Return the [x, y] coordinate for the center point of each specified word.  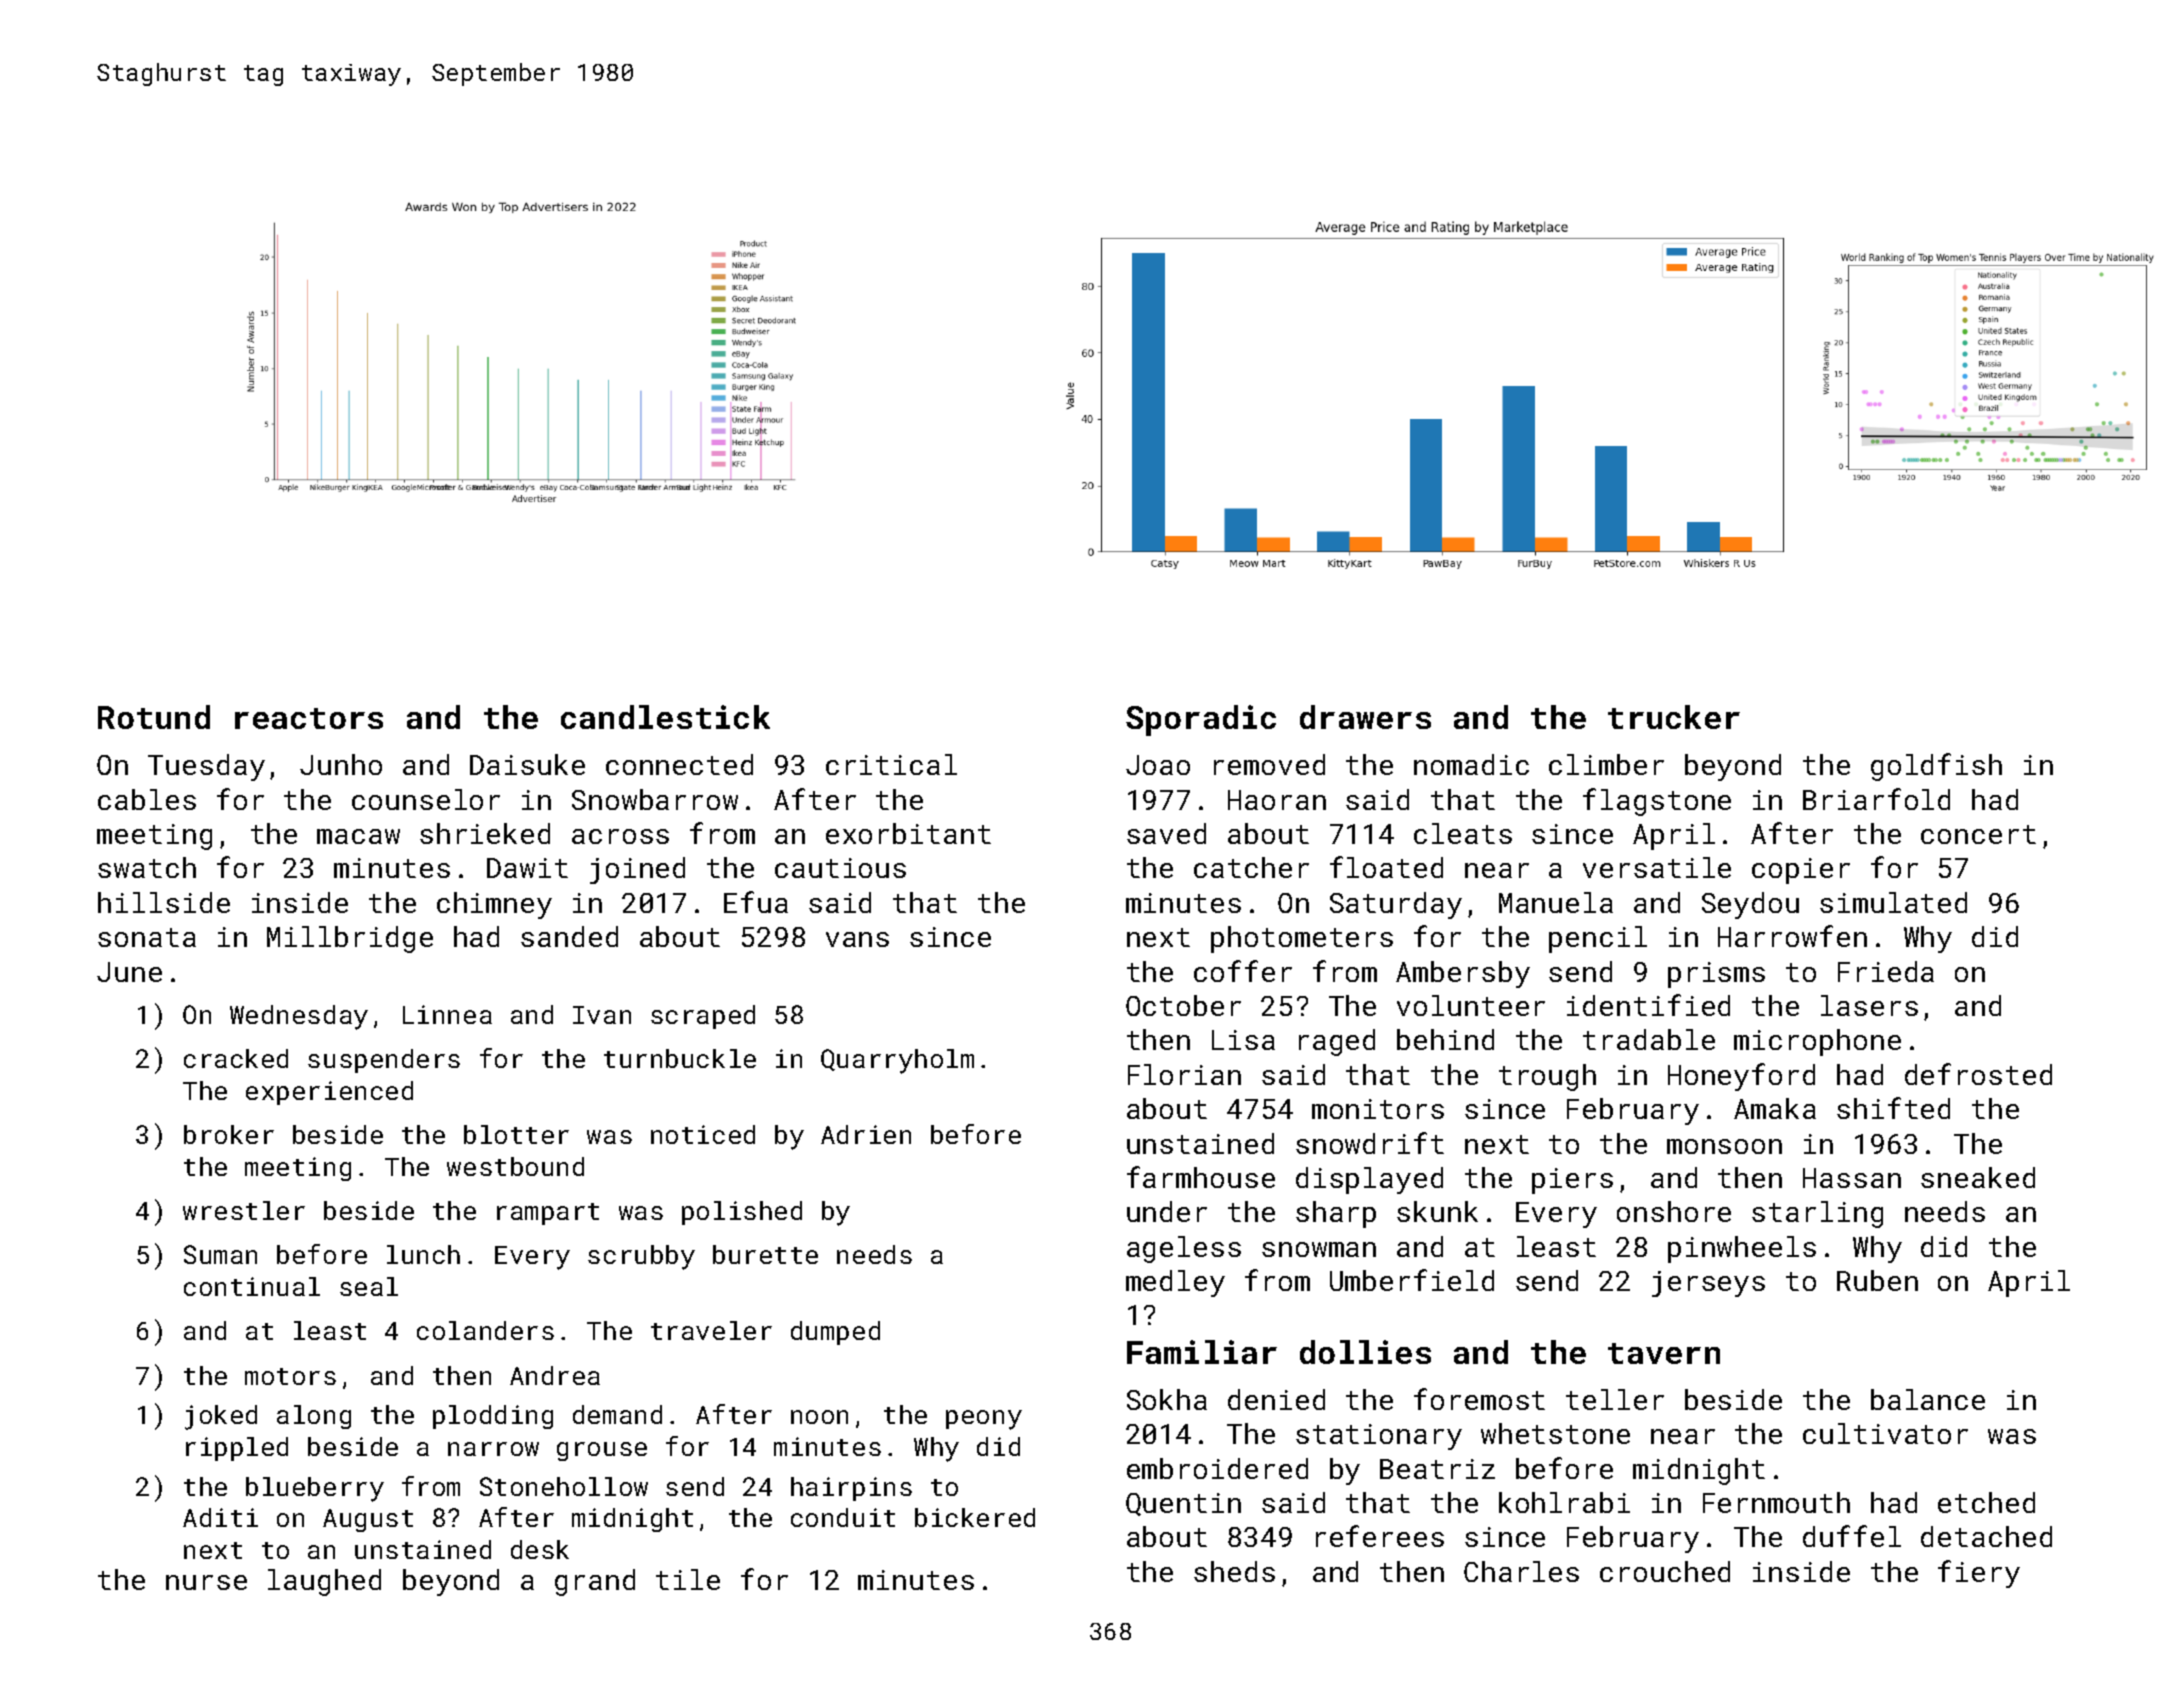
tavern [1664, 1353]
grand [595, 1582]
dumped [835, 1333]
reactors [309, 718]
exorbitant [908, 833]
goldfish [1936, 767]
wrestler [244, 1210]
